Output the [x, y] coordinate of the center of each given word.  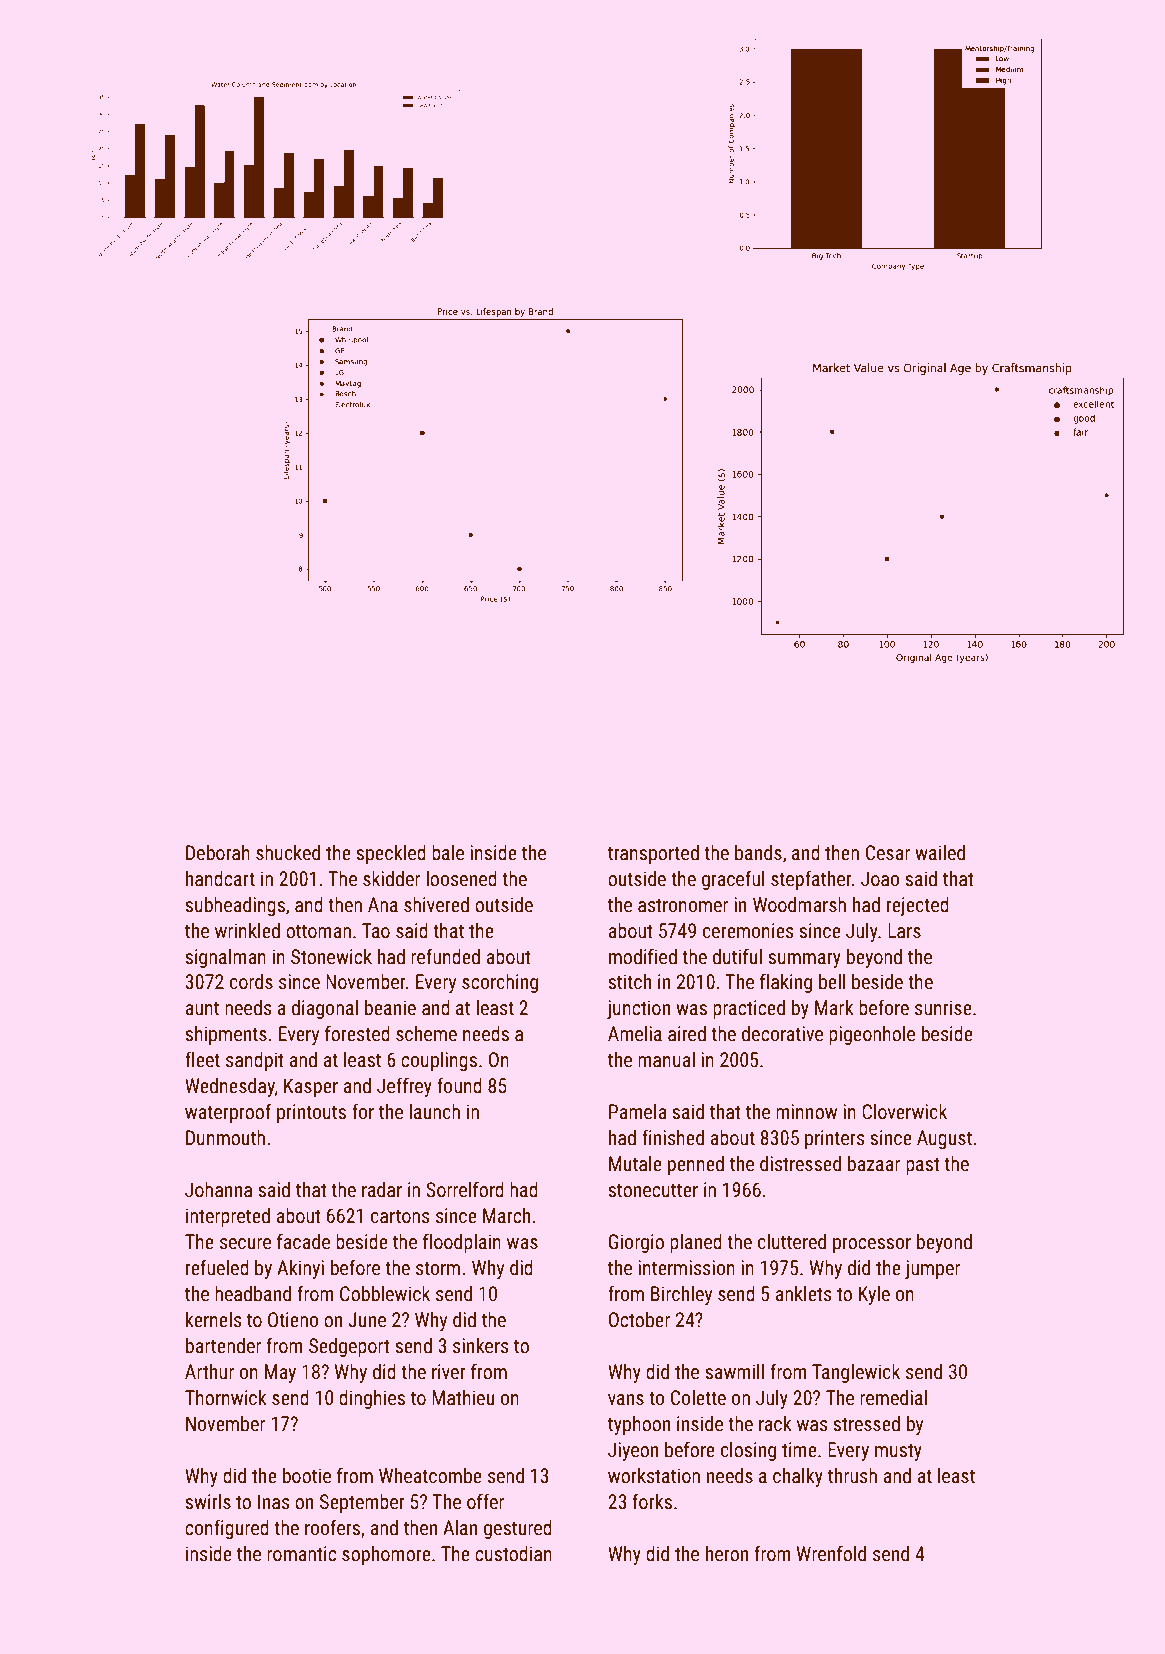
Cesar [888, 852]
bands [758, 852]
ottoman [318, 931]
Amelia [635, 1033]
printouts [311, 1113]
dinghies [372, 1399]
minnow [806, 1111]
